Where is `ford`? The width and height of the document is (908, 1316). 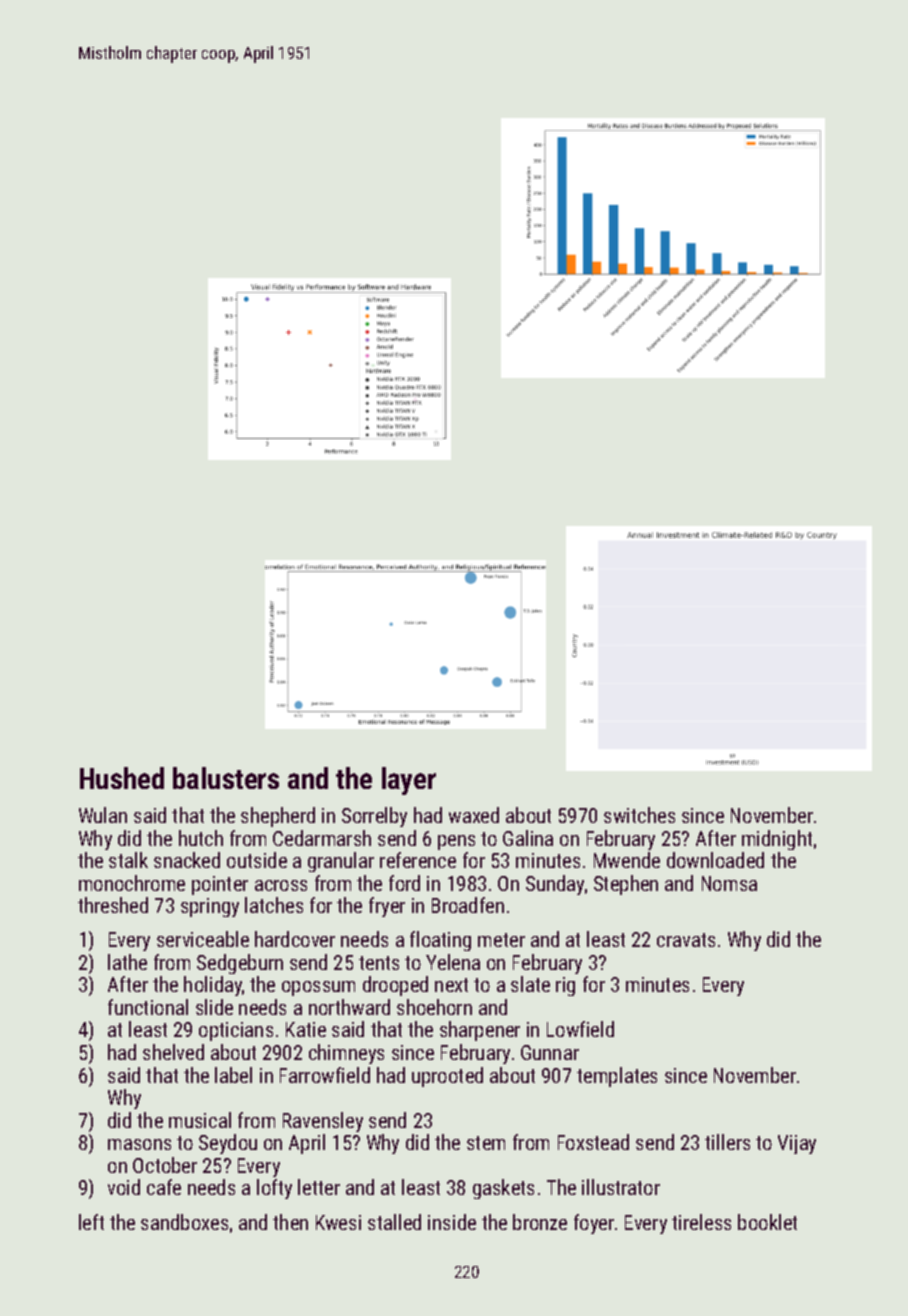 ford is located at coordinates (404, 883).
